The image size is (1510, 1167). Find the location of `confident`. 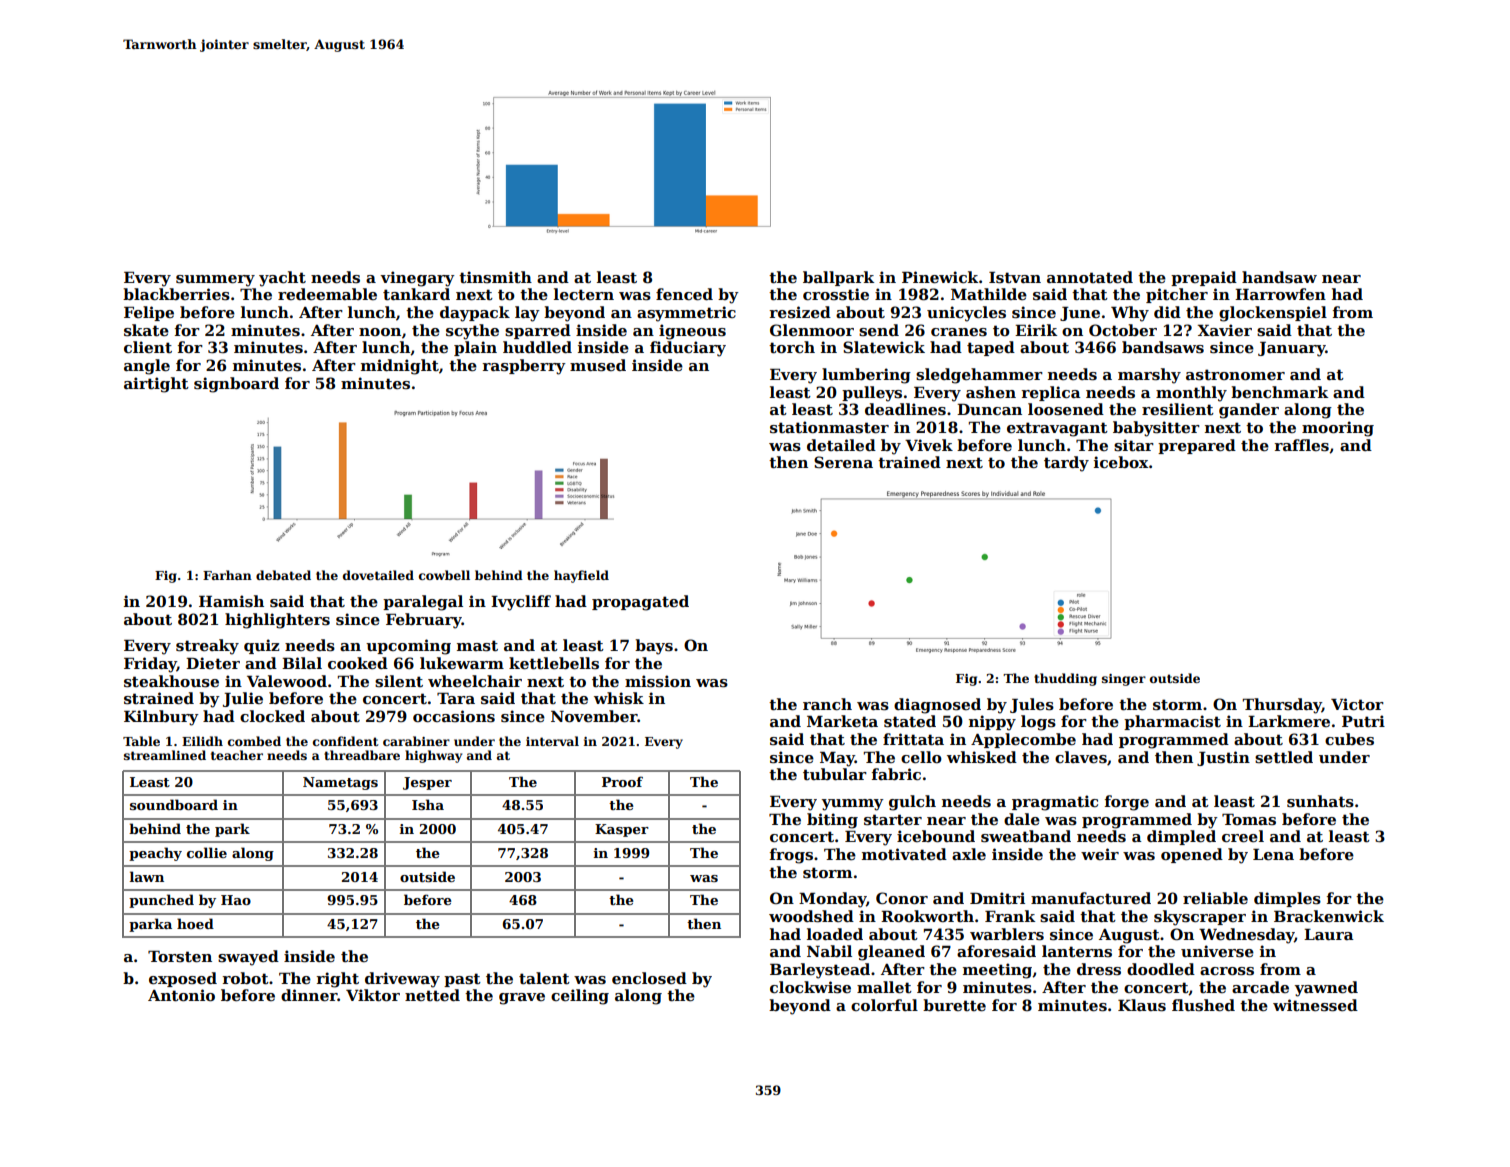

confident is located at coordinates (345, 741).
